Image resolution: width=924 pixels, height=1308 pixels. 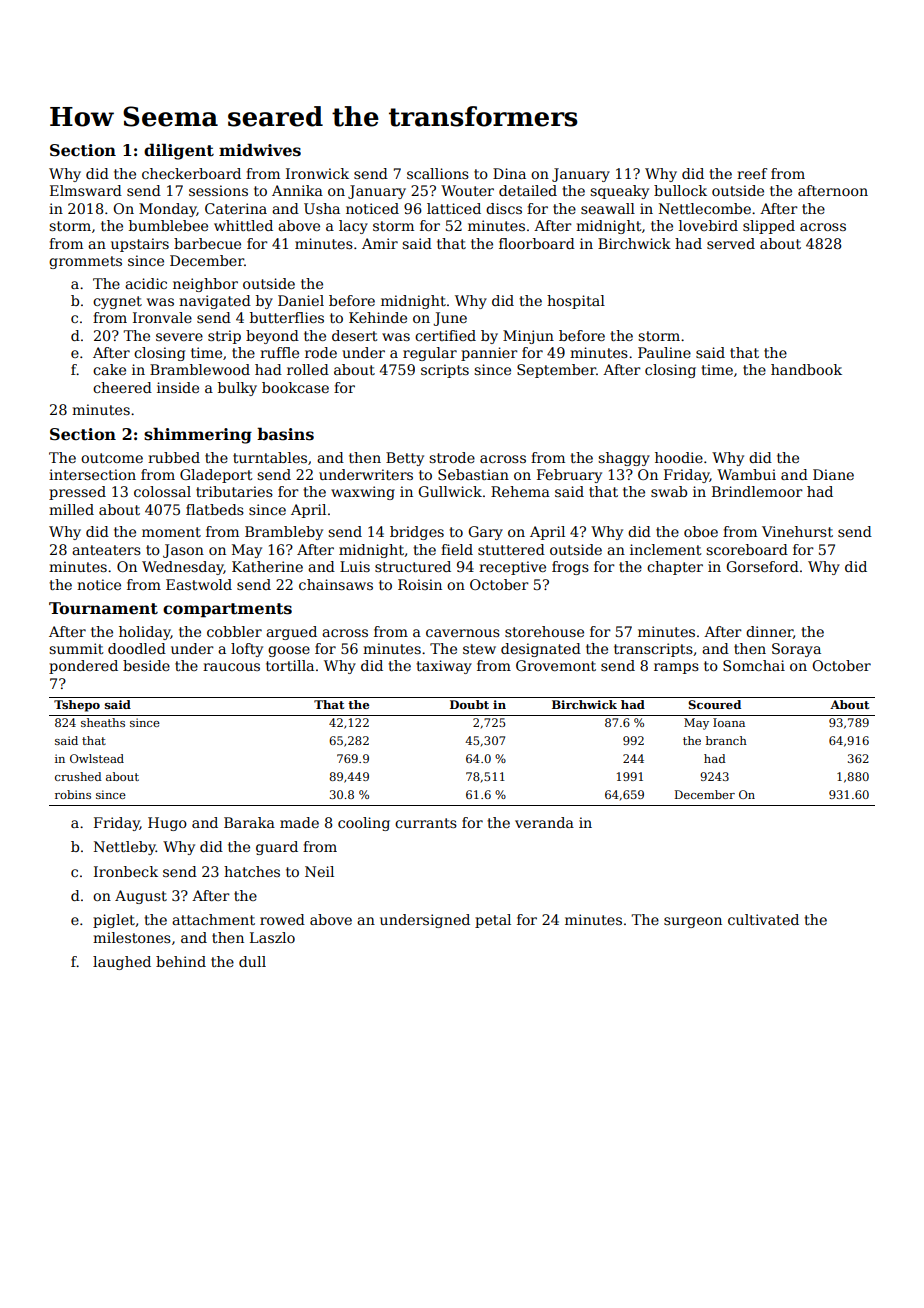 What do you see at coordinates (218, 190) in the screenshot?
I see `sessions` at bounding box center [218, 190].
